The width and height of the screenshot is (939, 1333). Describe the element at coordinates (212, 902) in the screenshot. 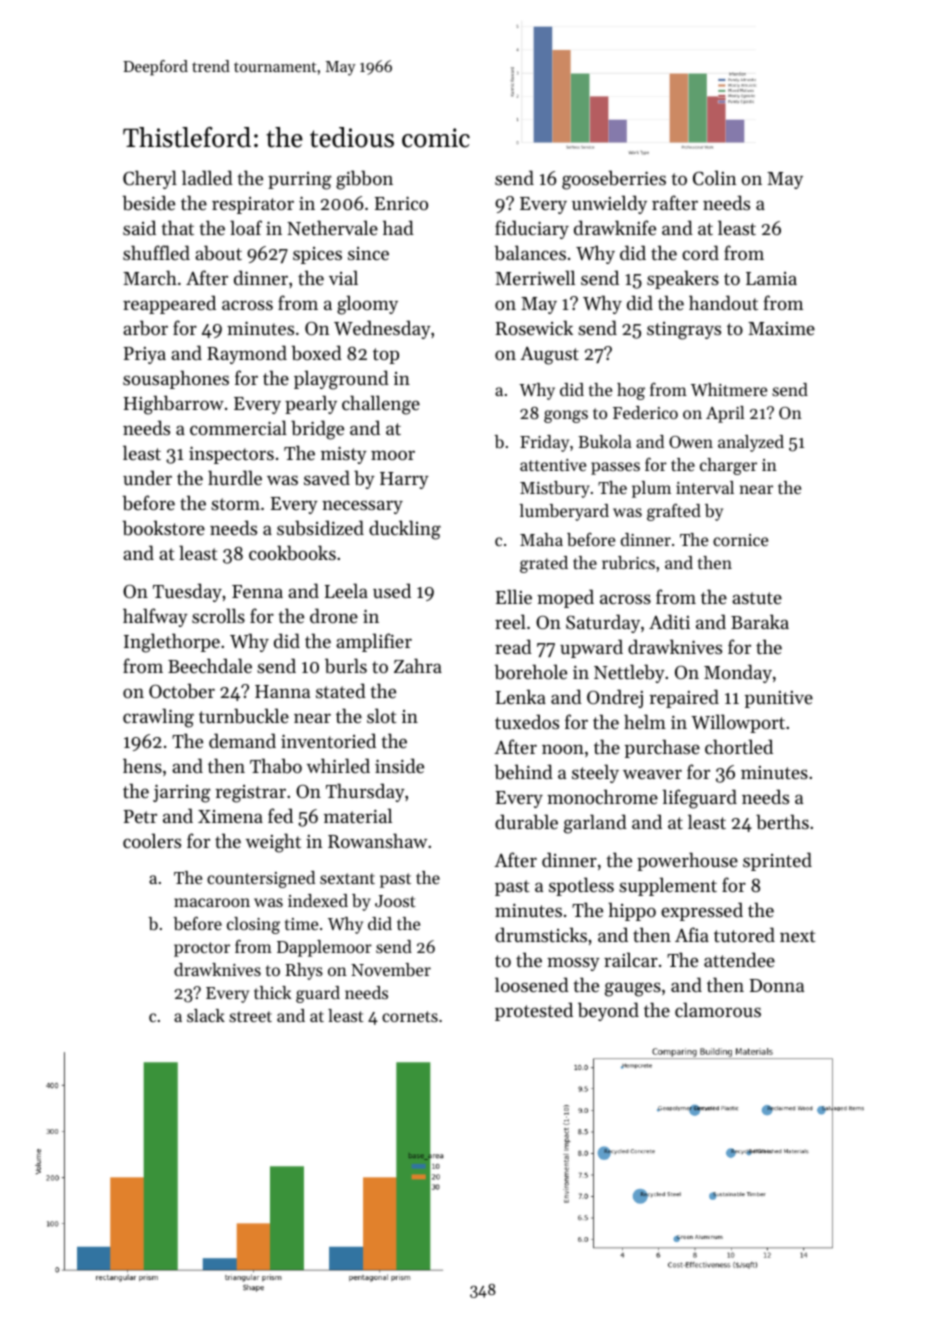

I see `macaroon` at that location.
